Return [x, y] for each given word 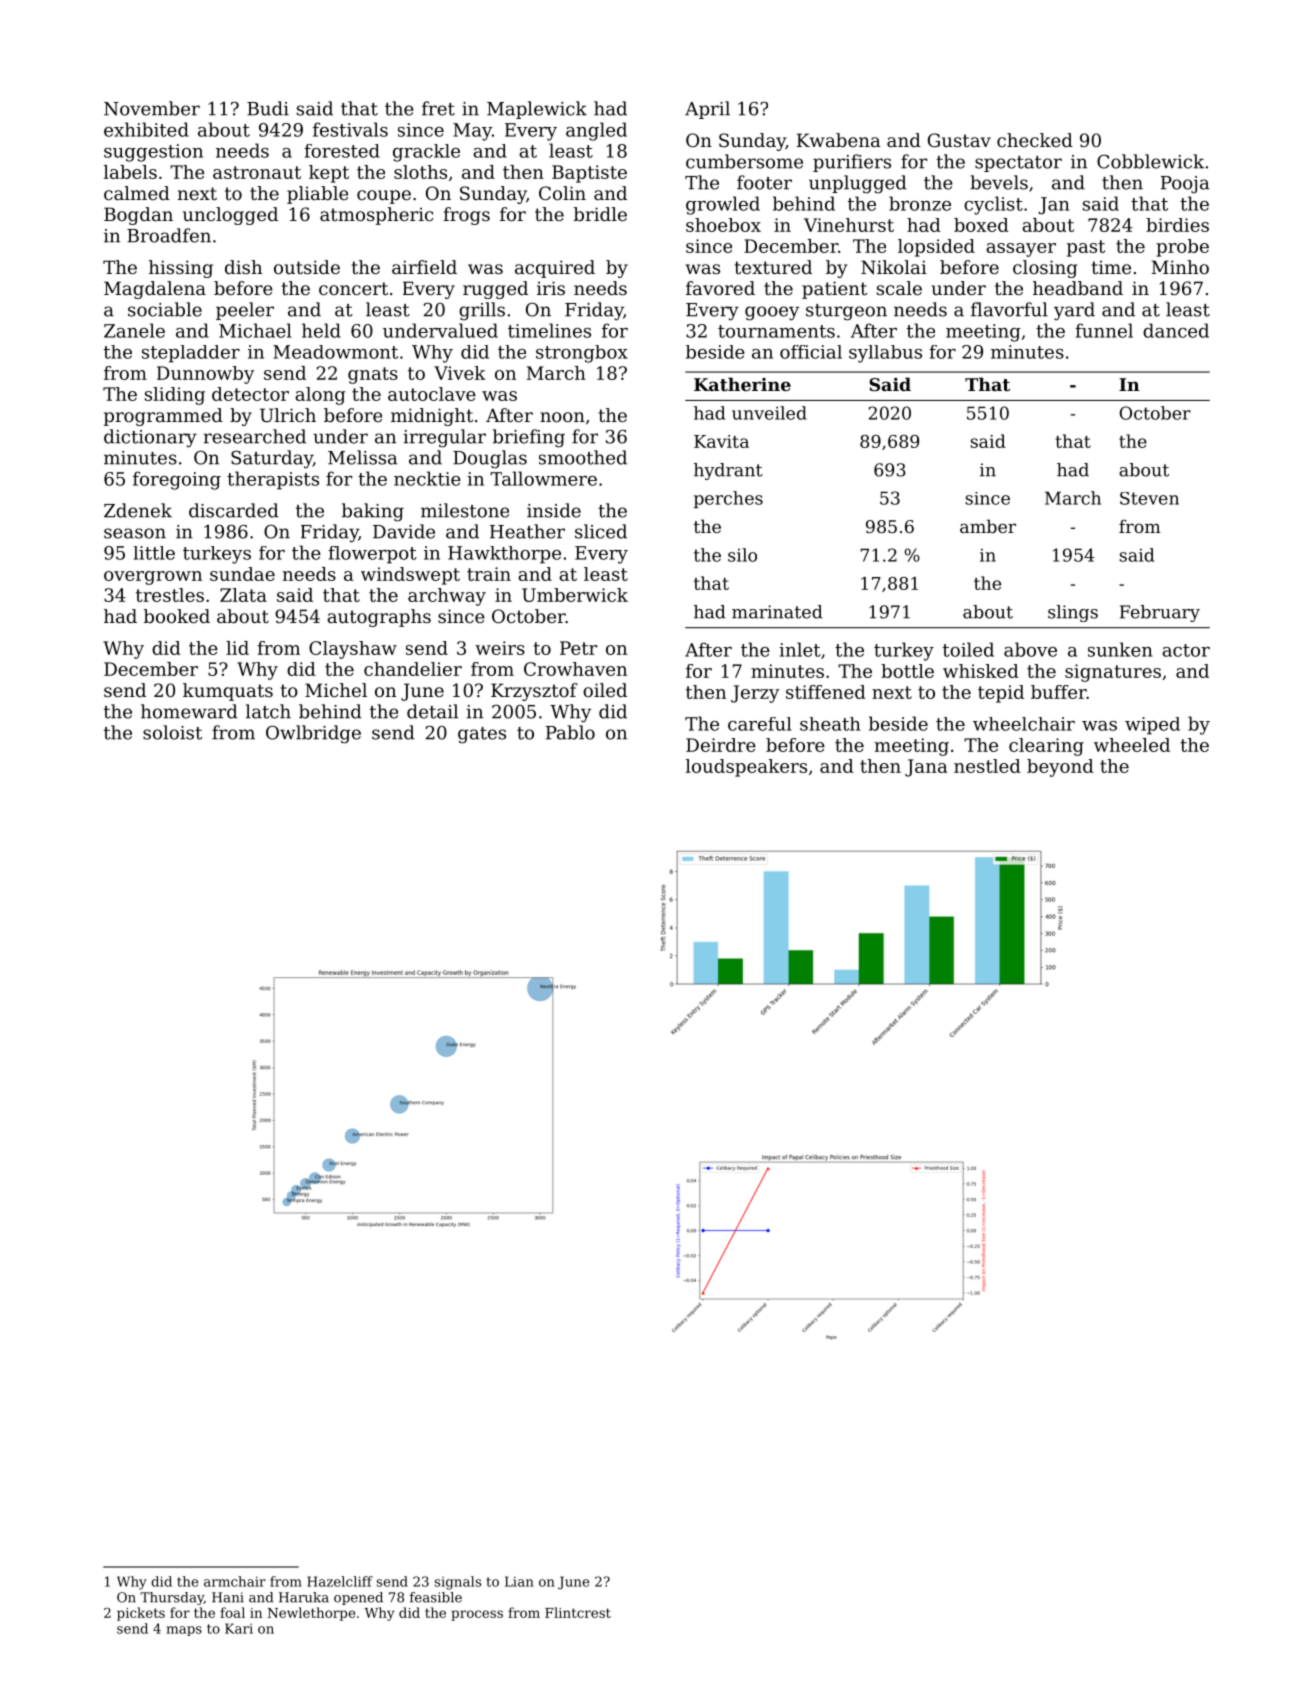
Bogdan [138, 216]
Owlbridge [313, 734]
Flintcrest [578, 1612]
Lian [519, 1581]
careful [760, 724]
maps [184, 1631]
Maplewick [537, 110]
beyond [1060, 768]
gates [482, 735]
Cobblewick [1150, 161]
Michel [336, 690]
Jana [926, 768]
